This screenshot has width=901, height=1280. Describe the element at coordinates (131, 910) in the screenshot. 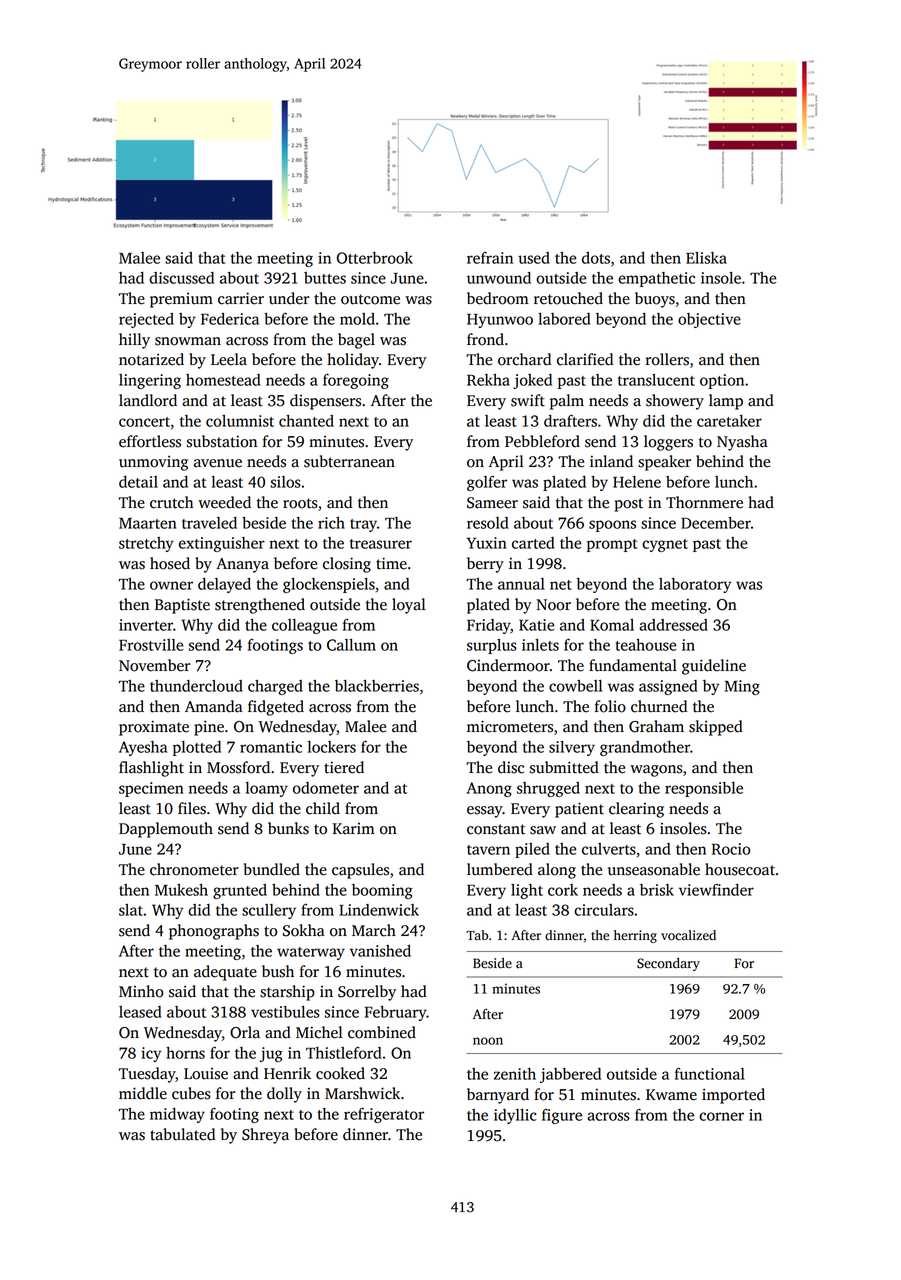

I see `slat` at that location.
